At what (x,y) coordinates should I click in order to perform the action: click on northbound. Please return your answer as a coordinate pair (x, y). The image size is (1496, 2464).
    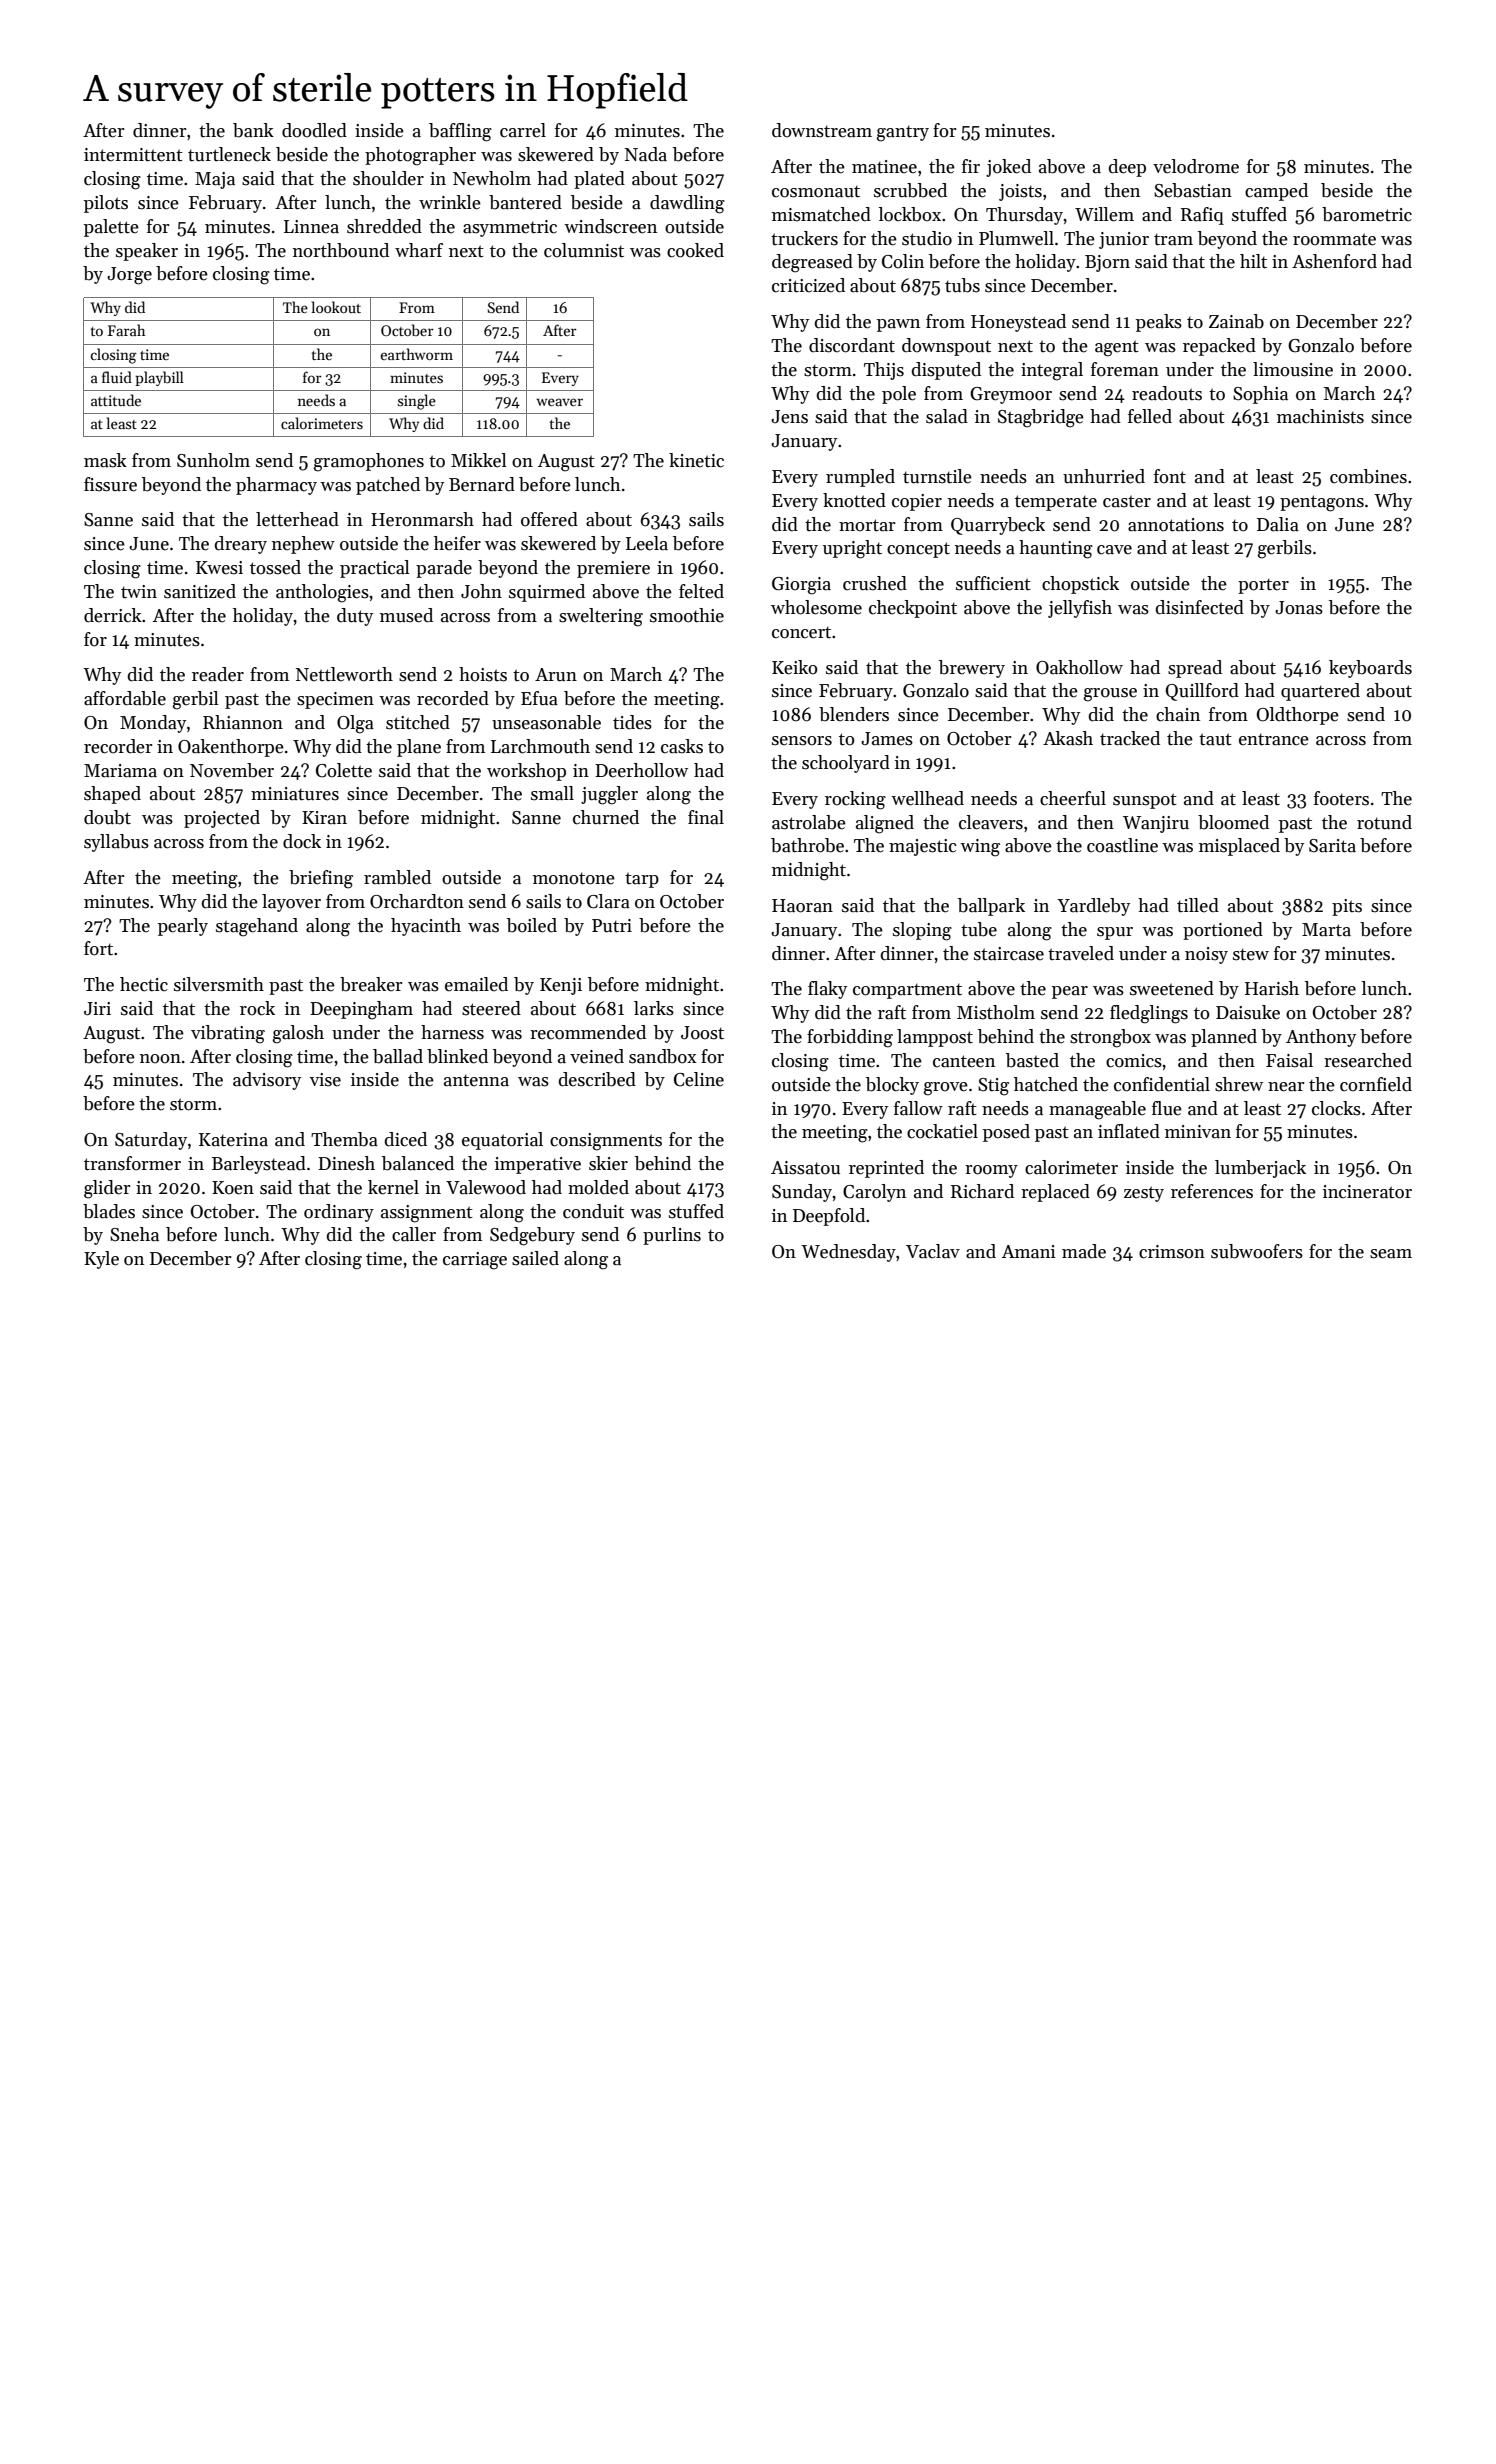
    Looking at the image, I should click on (341, 250).
